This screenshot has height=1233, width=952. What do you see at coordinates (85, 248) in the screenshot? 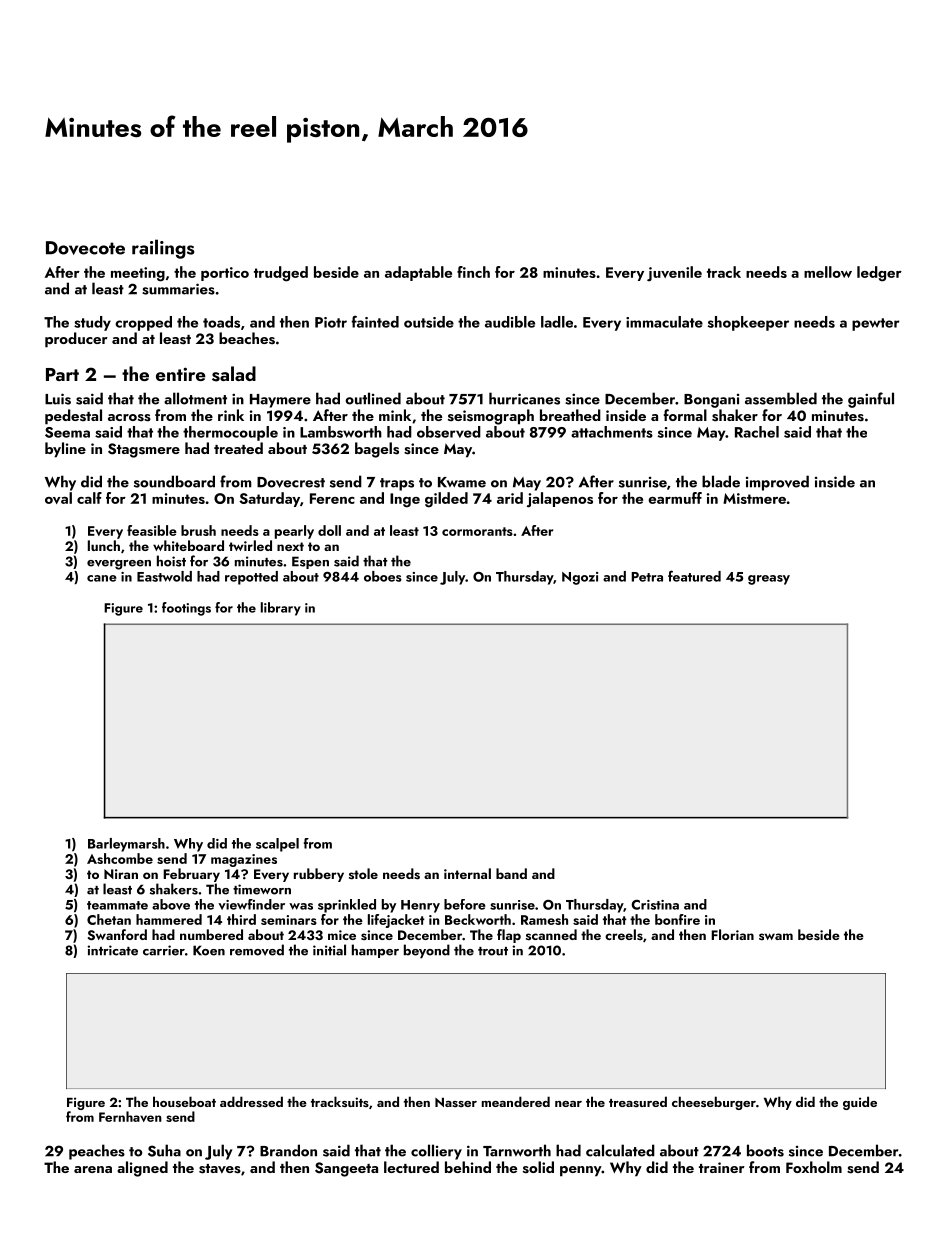
I see `Dovecote` at bounding box center [85, 248].
